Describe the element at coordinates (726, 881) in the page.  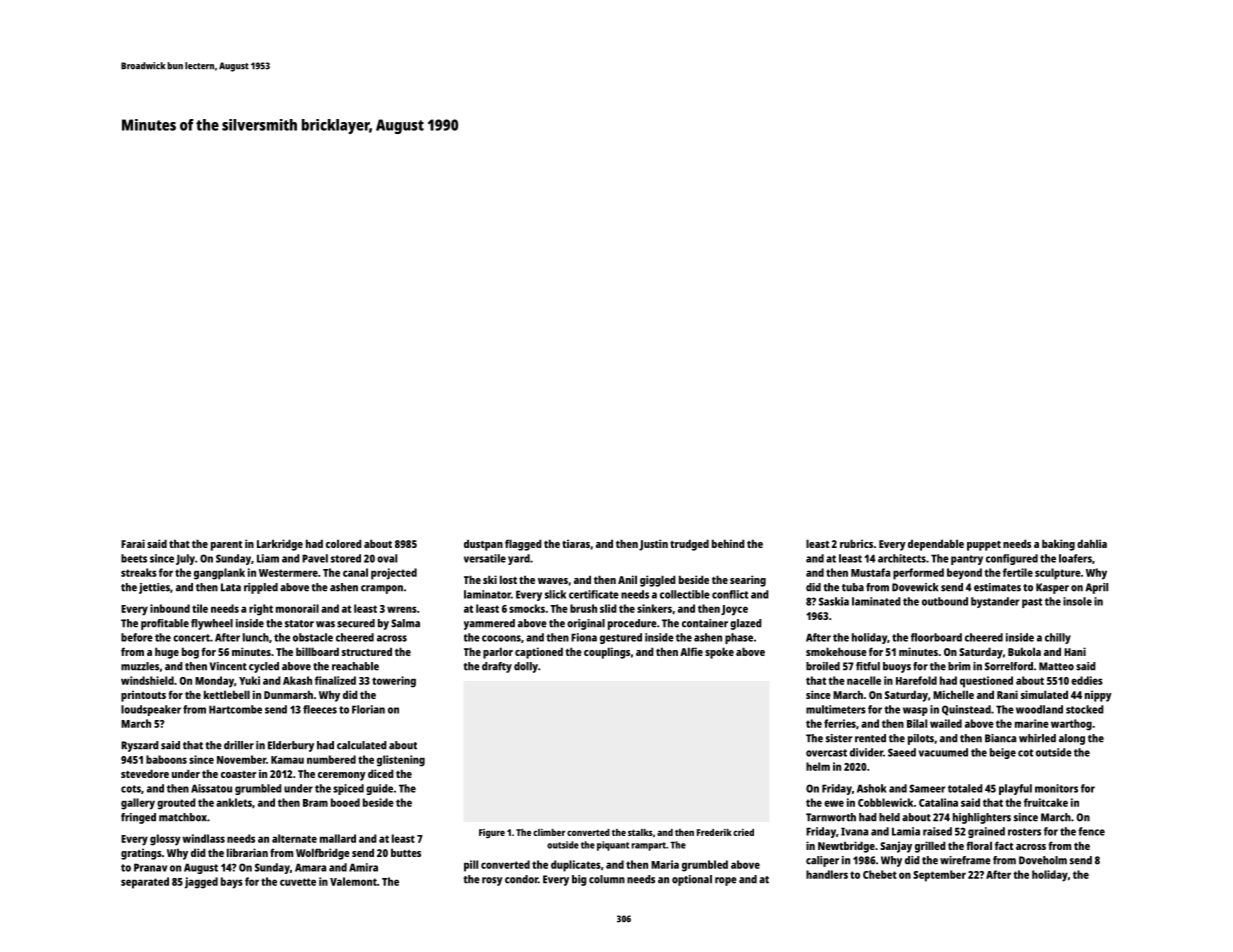
I see `rope` at that location.
